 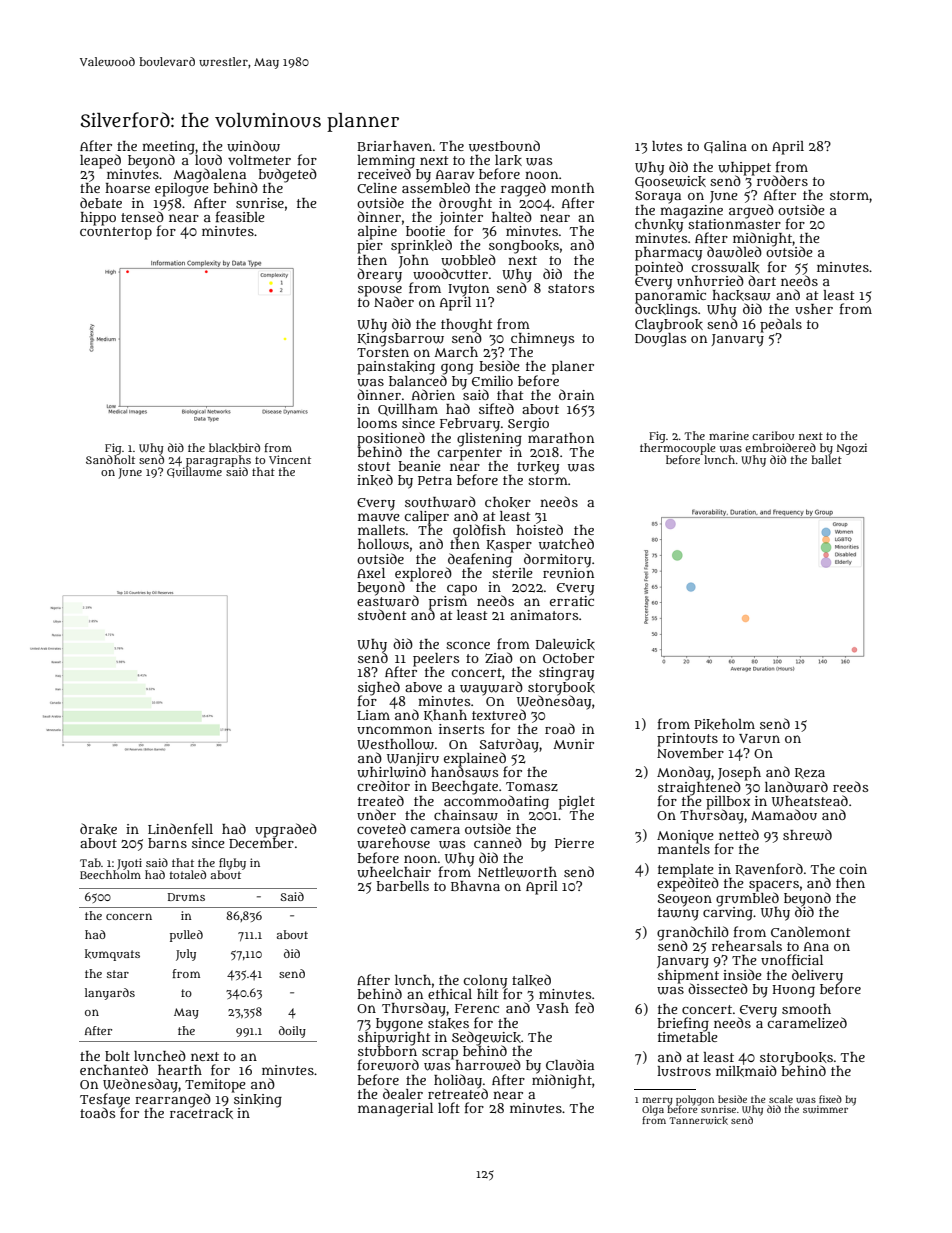 What do you see at coordinates (660, 339) in the screenshot?
I see `Douglas` at bounding box center [660, 339].
